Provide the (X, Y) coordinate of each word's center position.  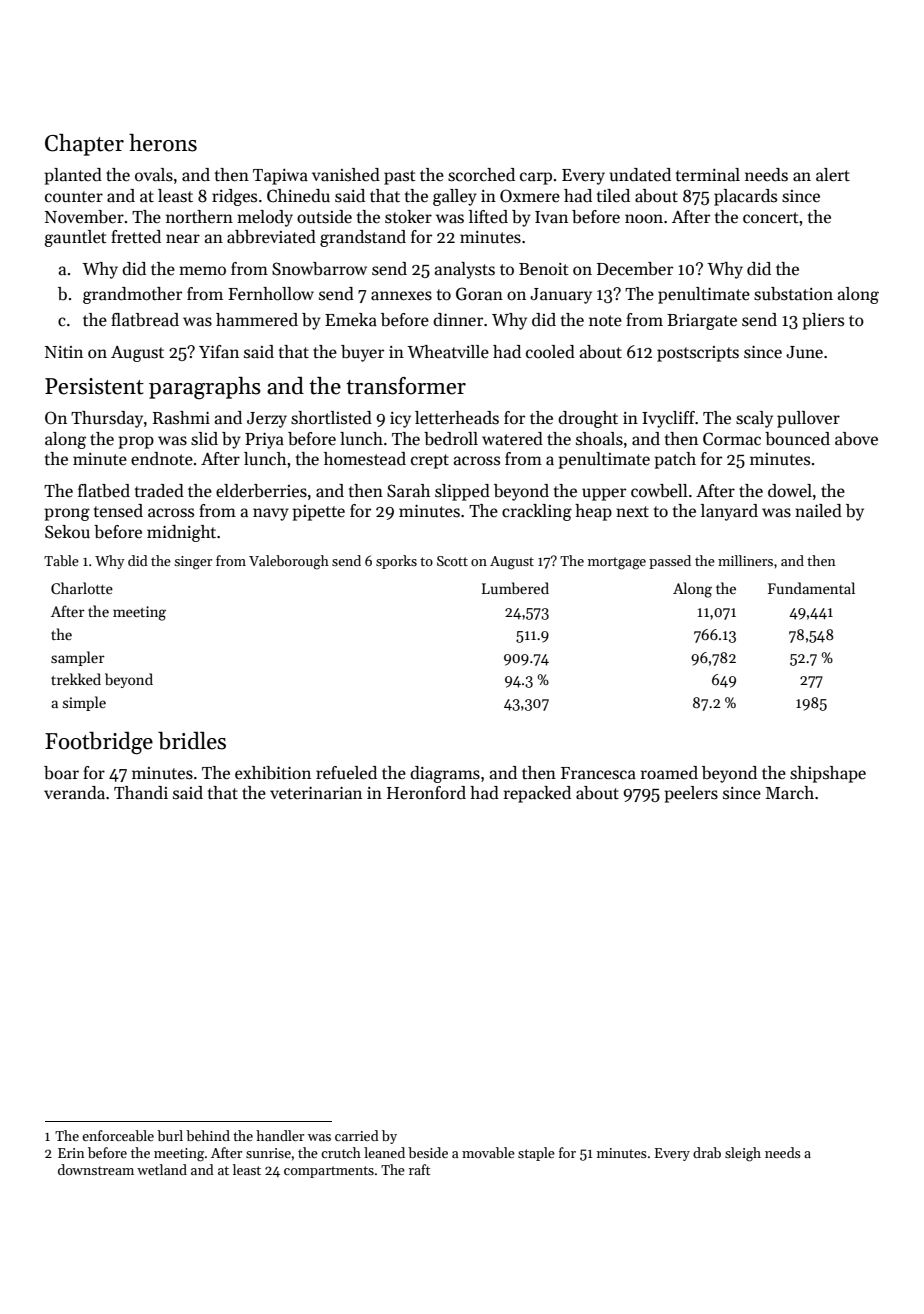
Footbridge (99, 743)
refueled (346, 773)
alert (833, 175)
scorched (481, 175)
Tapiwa (280, 177)
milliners (745, 560)
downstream (96, 1169)
